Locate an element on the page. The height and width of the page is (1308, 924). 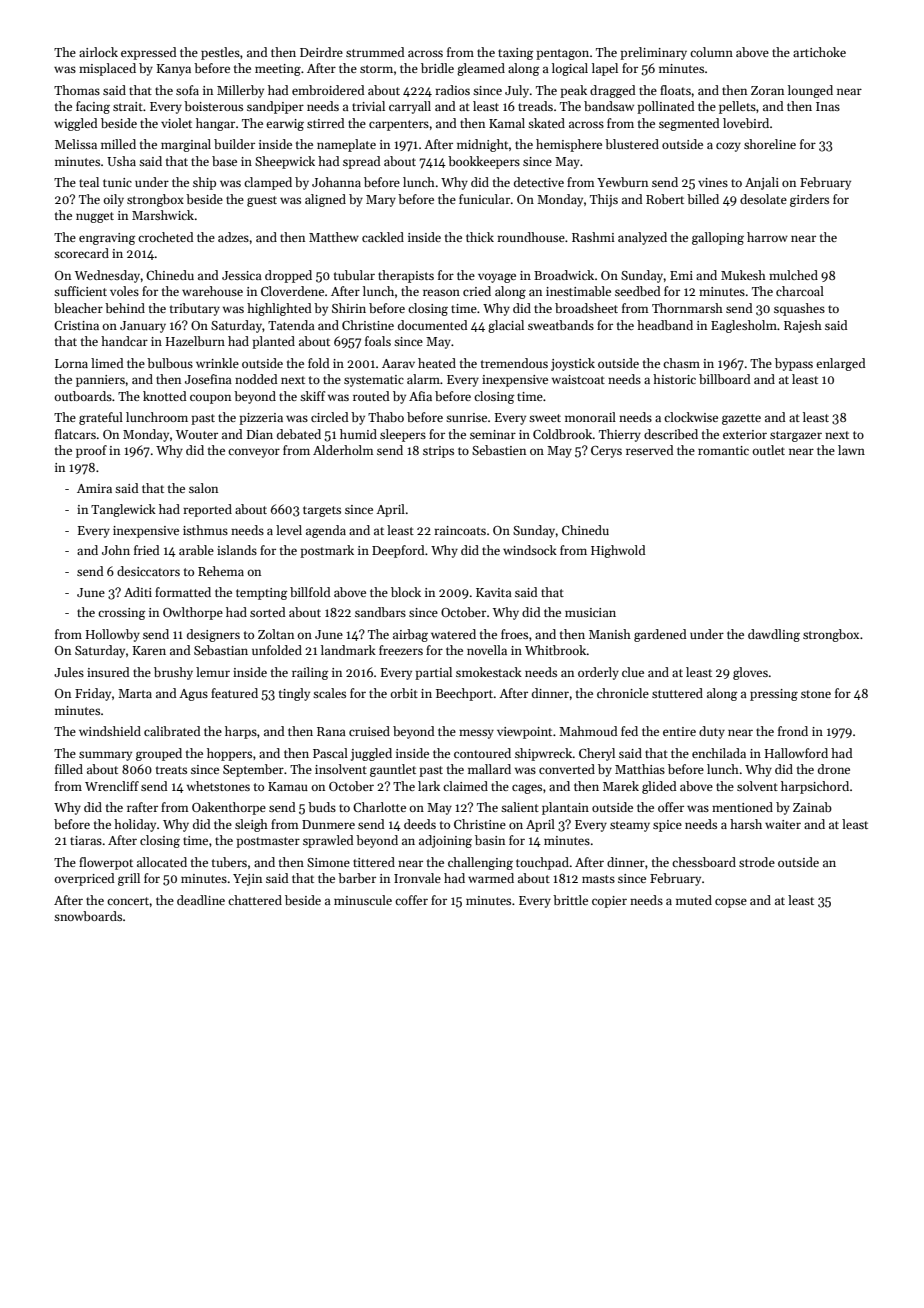
Mukesh is located at coordinates (743, 275).
